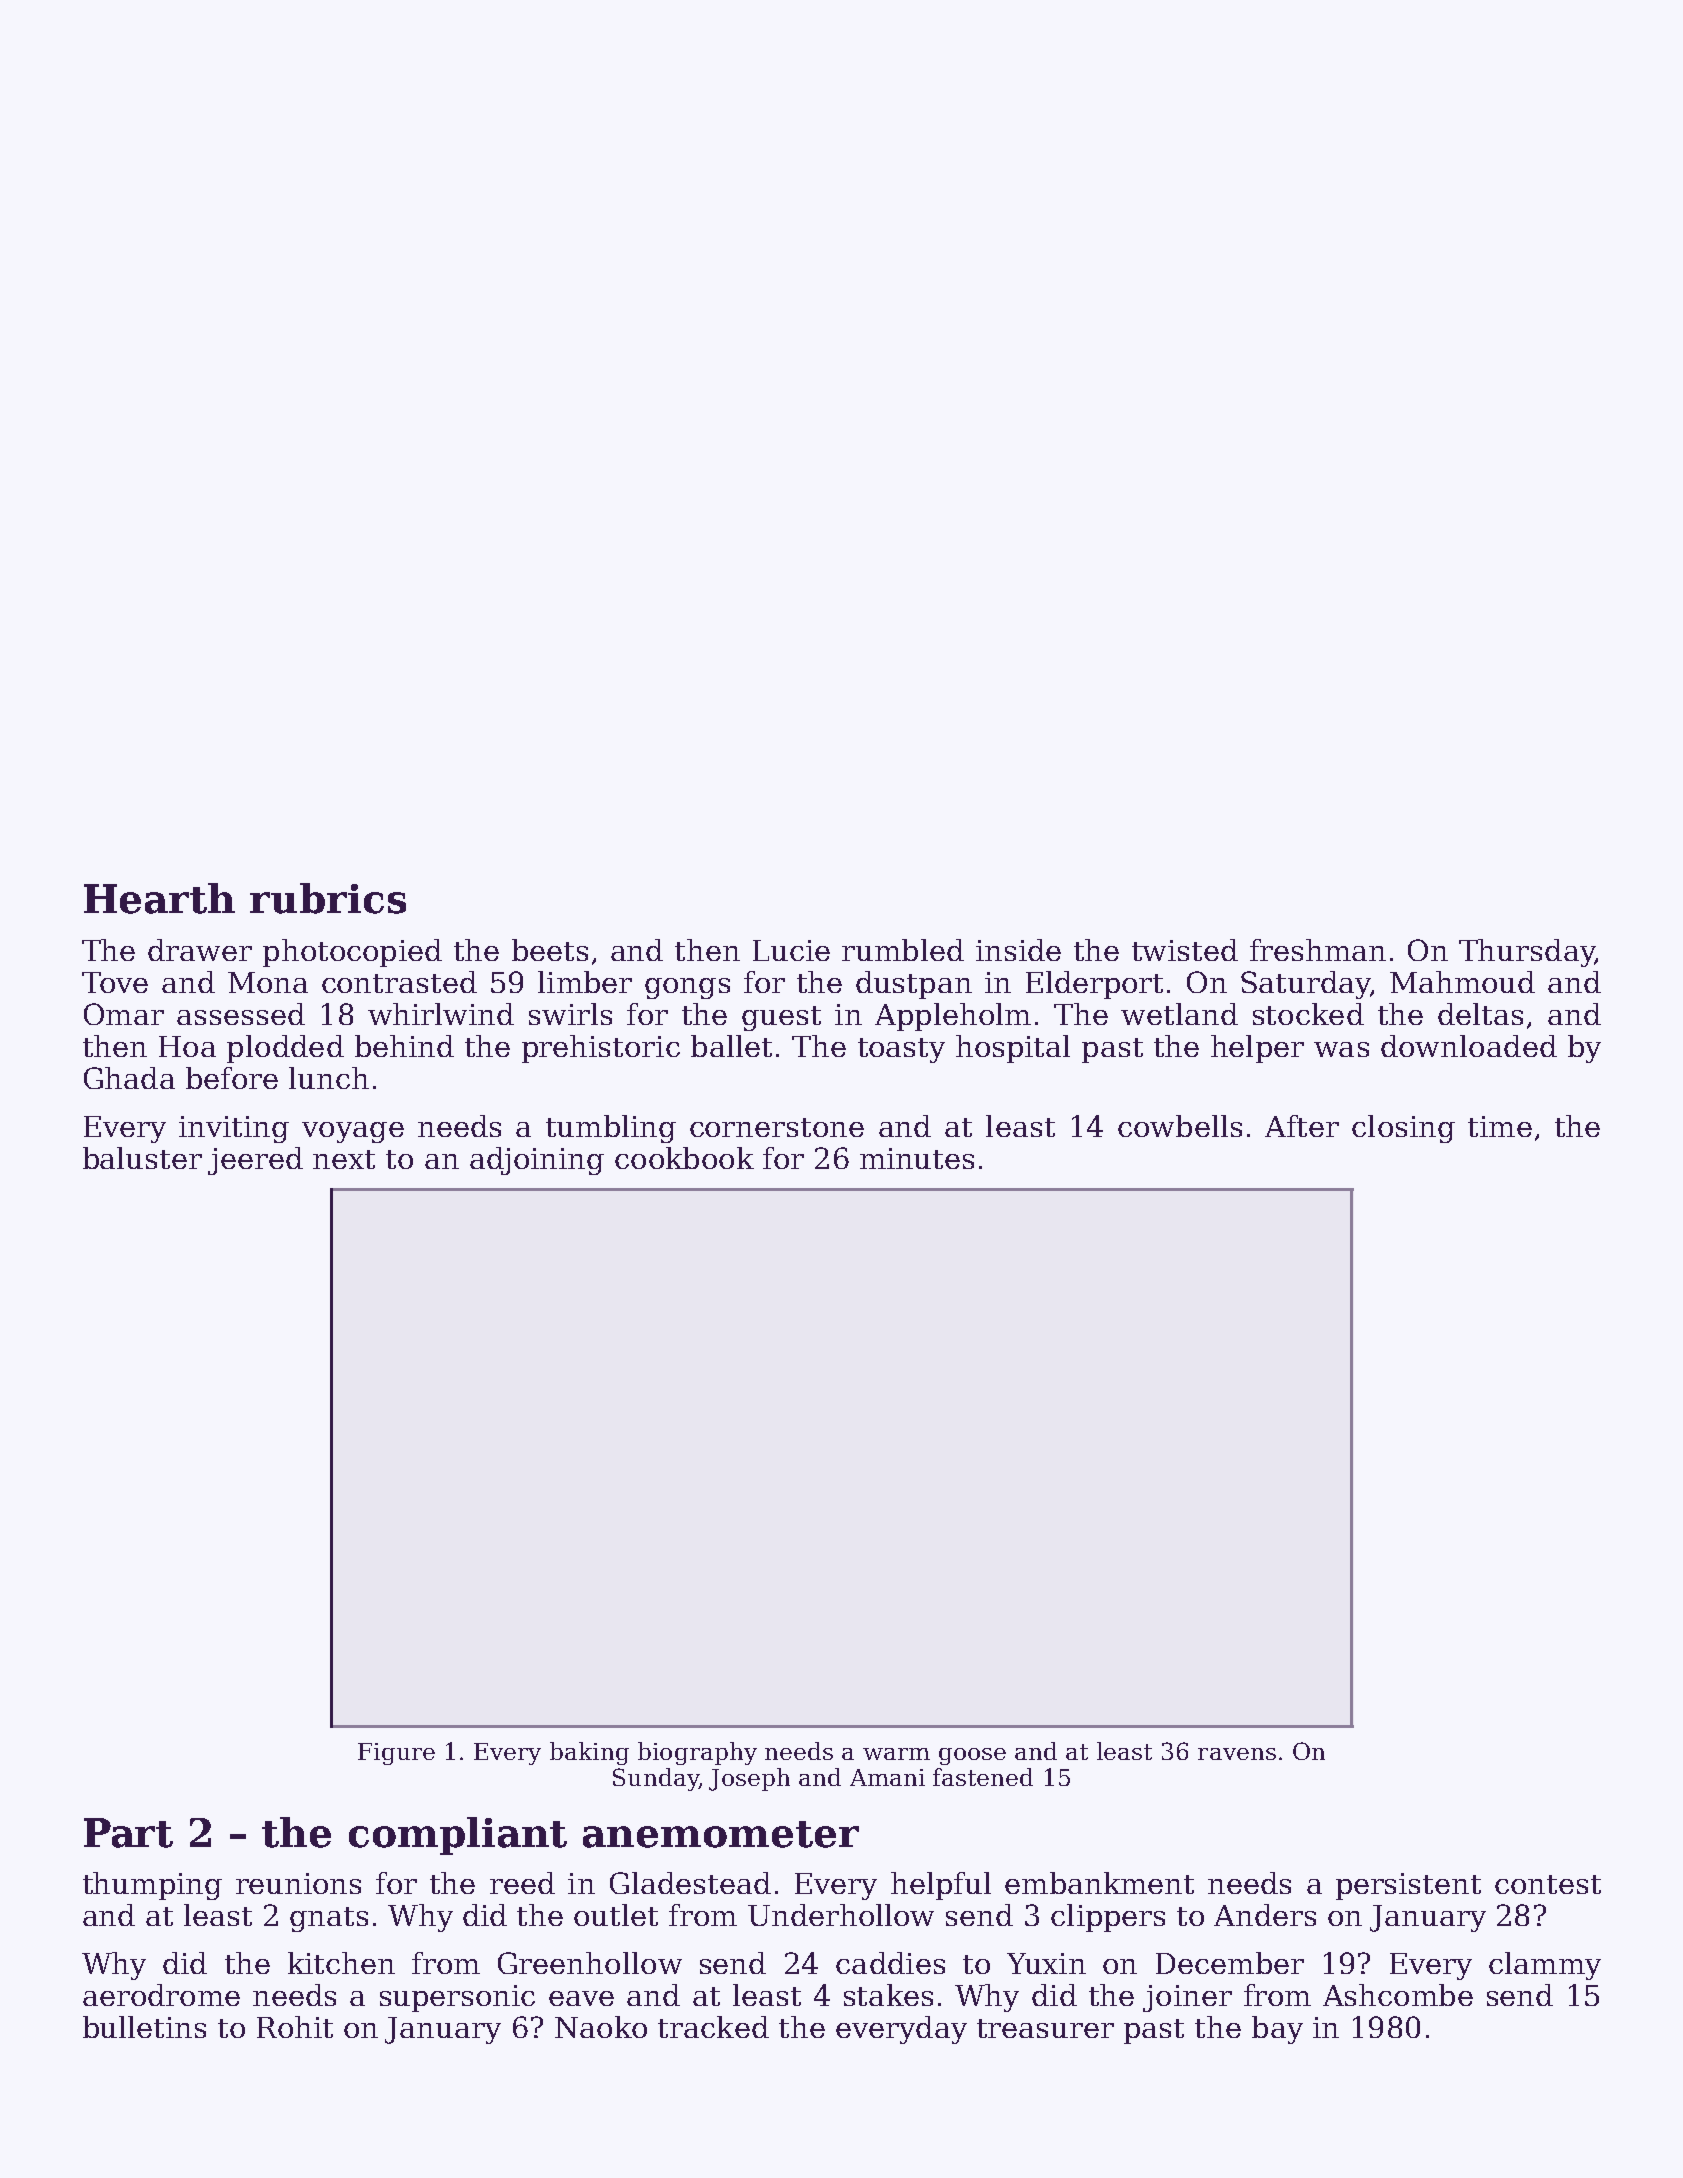  I want to click on reunions, so click(298, 1883).
